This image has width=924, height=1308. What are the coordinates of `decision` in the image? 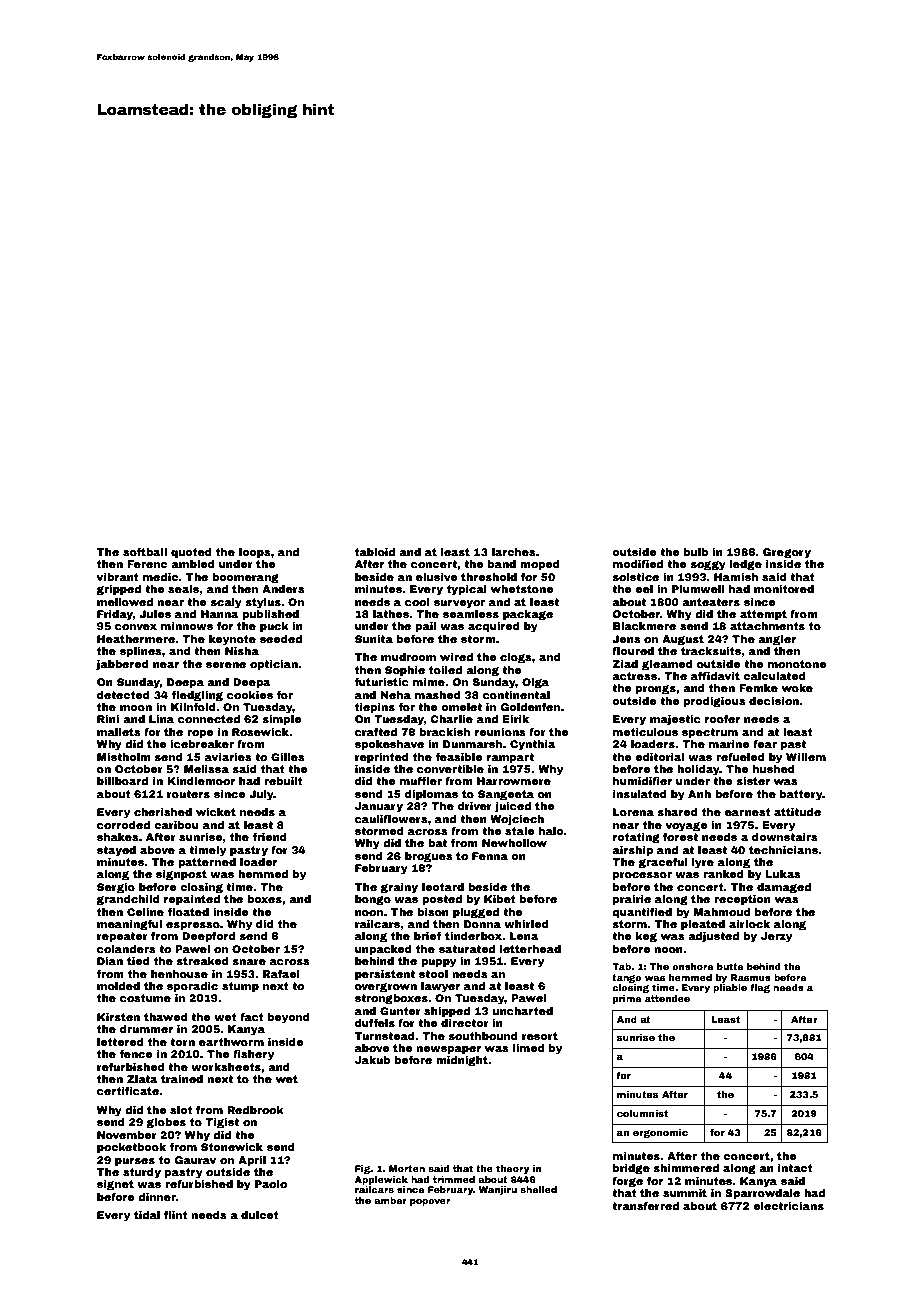 It's located at (774, 701).
